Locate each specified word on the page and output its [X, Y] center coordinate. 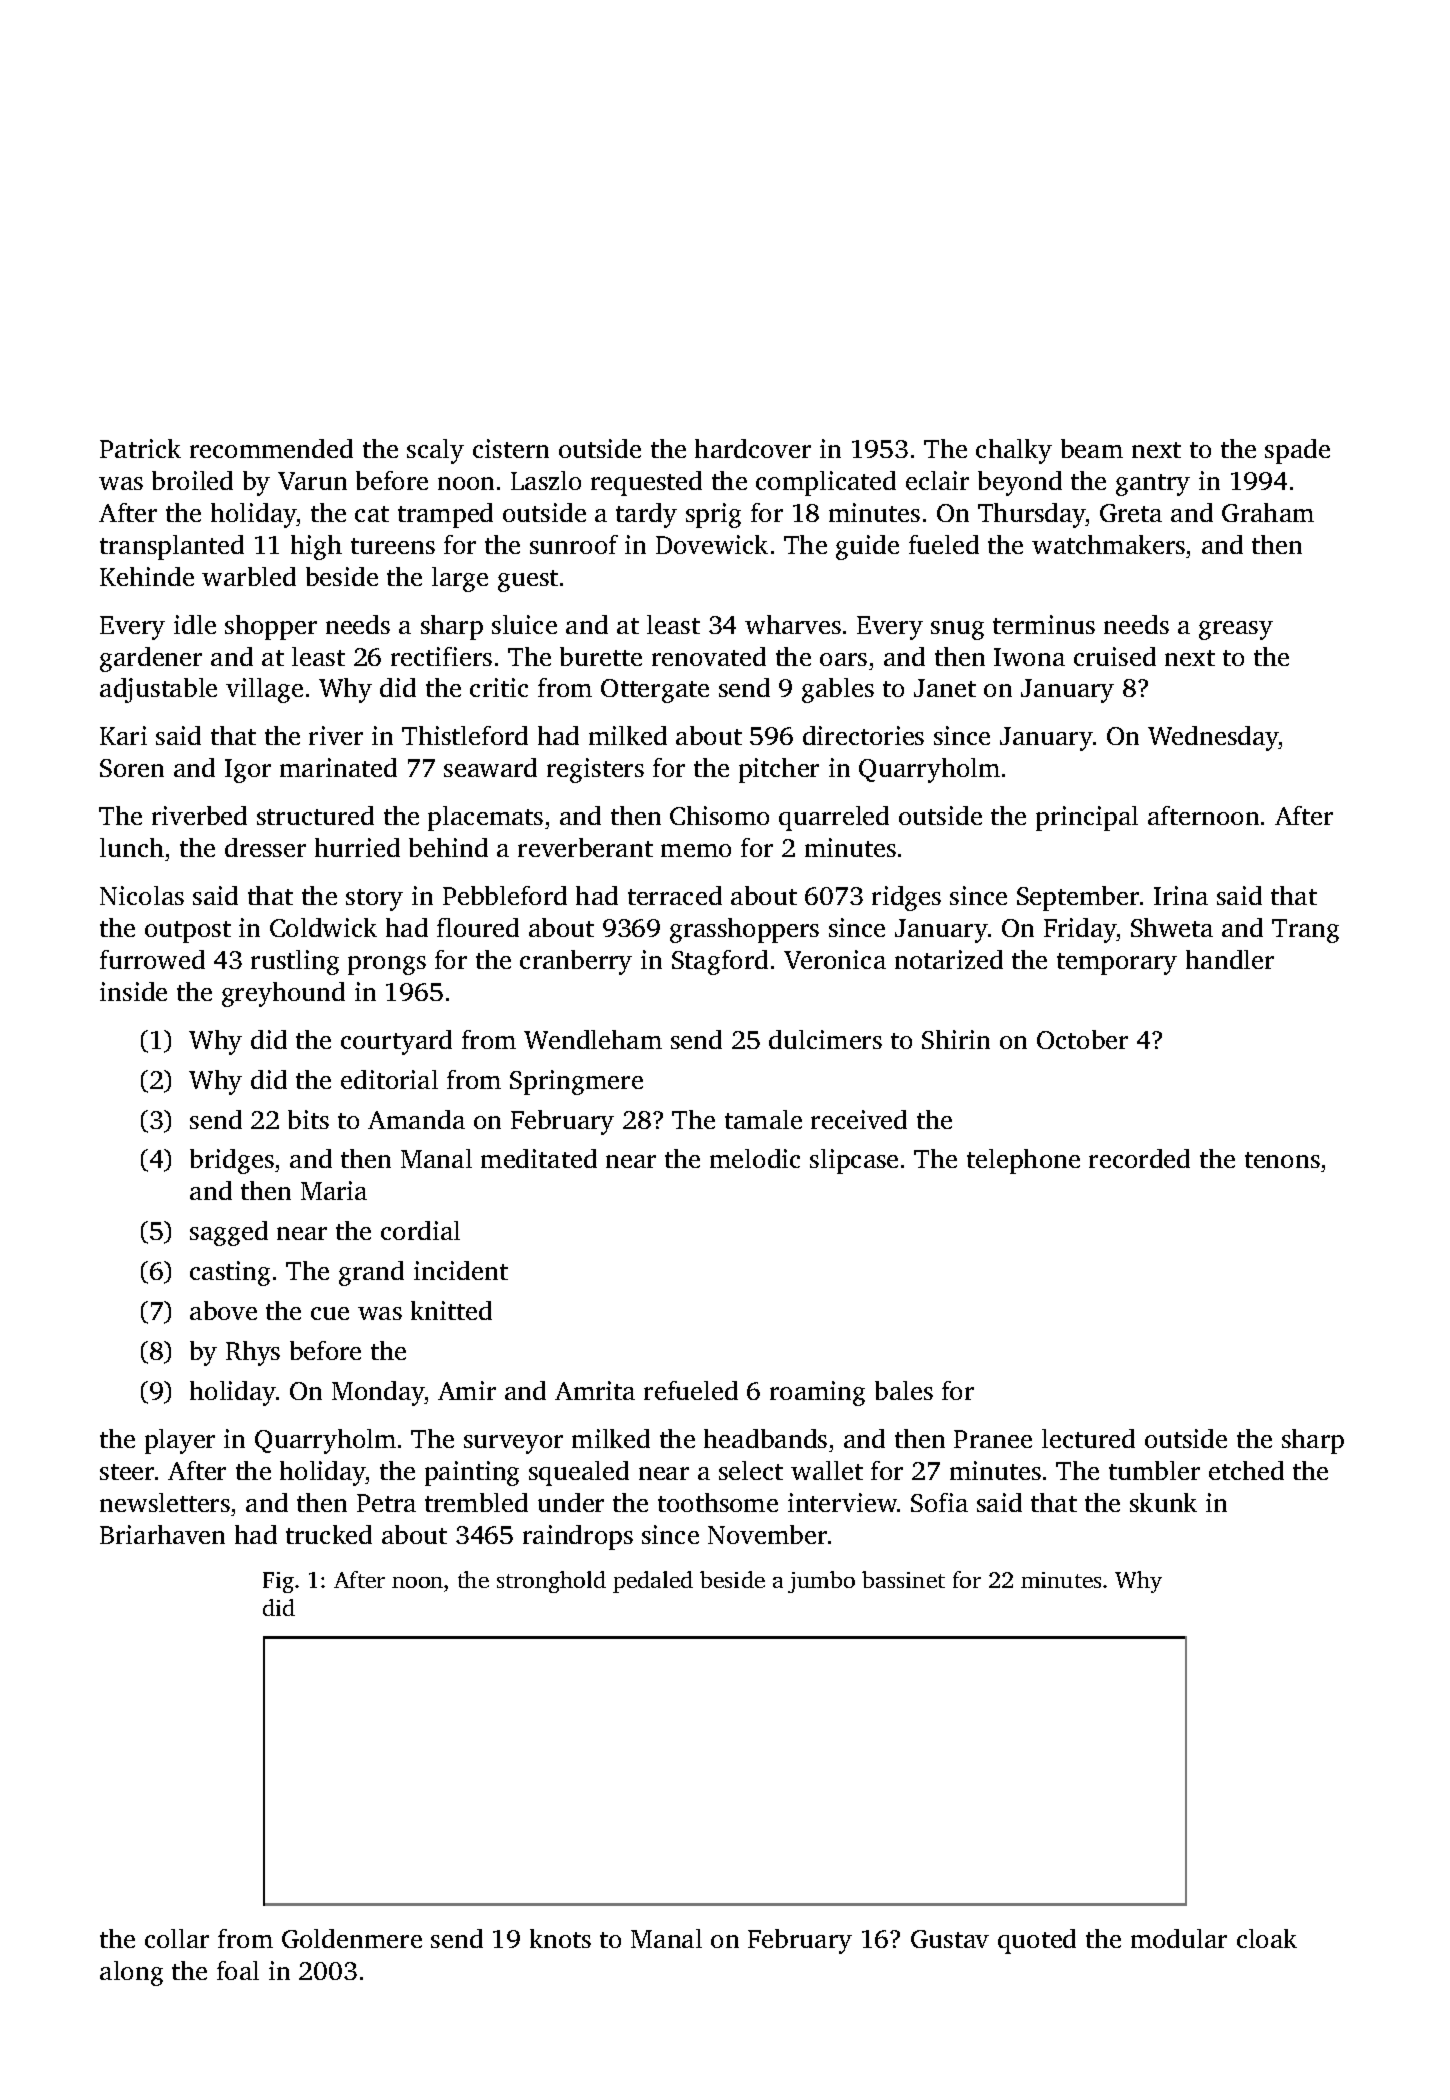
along [131, 1973]
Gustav [950, 1939]
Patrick [140, 448]
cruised [1115, 656]
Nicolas [142, 895]
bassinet [903, 1579]
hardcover [753, 448]
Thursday [1032, 515]
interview [842, 1502]
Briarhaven [162, 1534]
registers [595, 770]
